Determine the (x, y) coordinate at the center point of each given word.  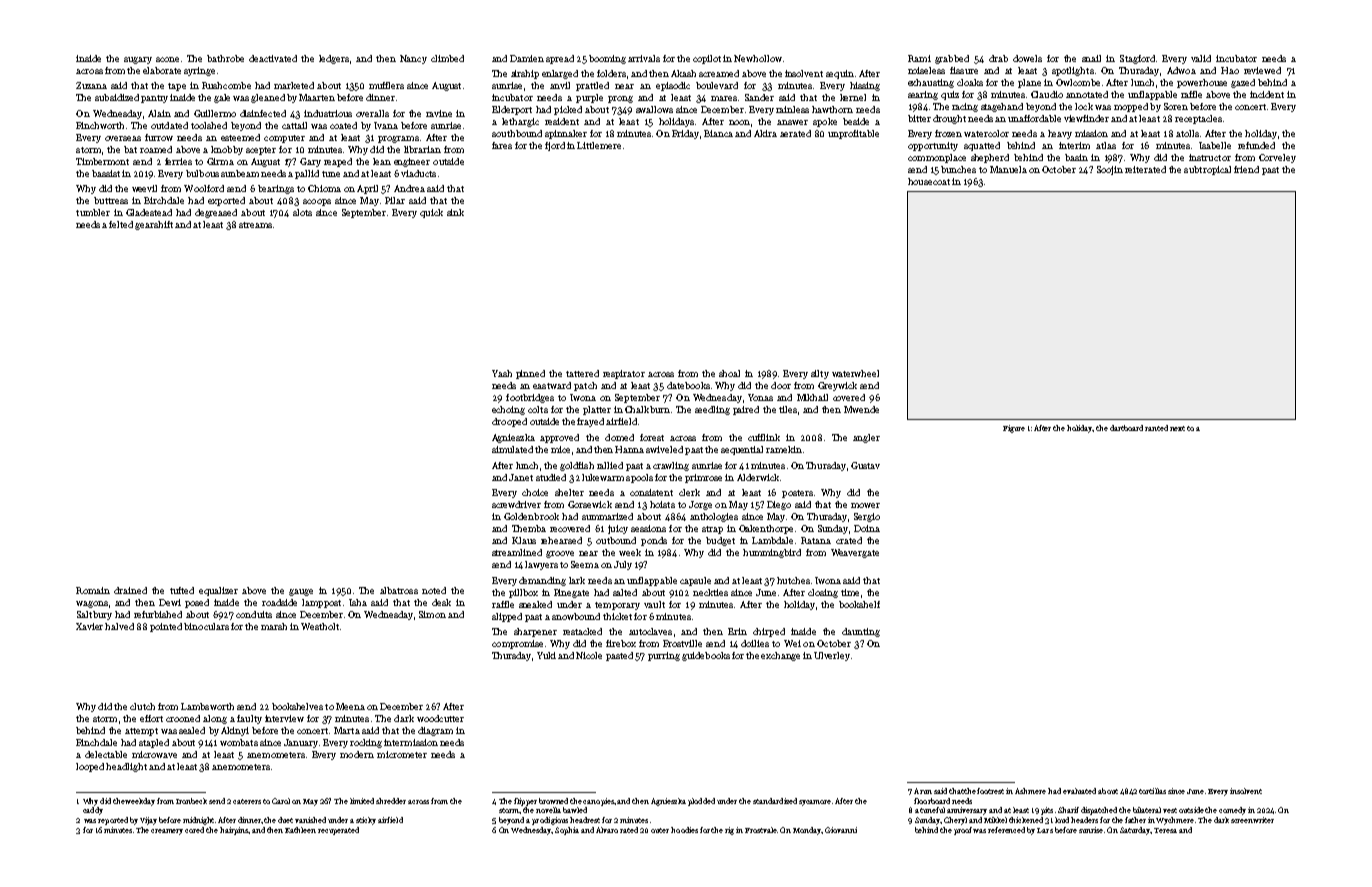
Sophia (567, 831)
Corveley (1277, 158)
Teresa (1165, 830)
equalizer (218, 591)
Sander (759, 97)
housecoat (929, 181)
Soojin (1110, 170)
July (623, 565)
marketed (294, 85)
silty (820, 374)
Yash (502, 373)
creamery (167, 832)
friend (1246, 169)
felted (121, 224)
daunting (861, 632)
